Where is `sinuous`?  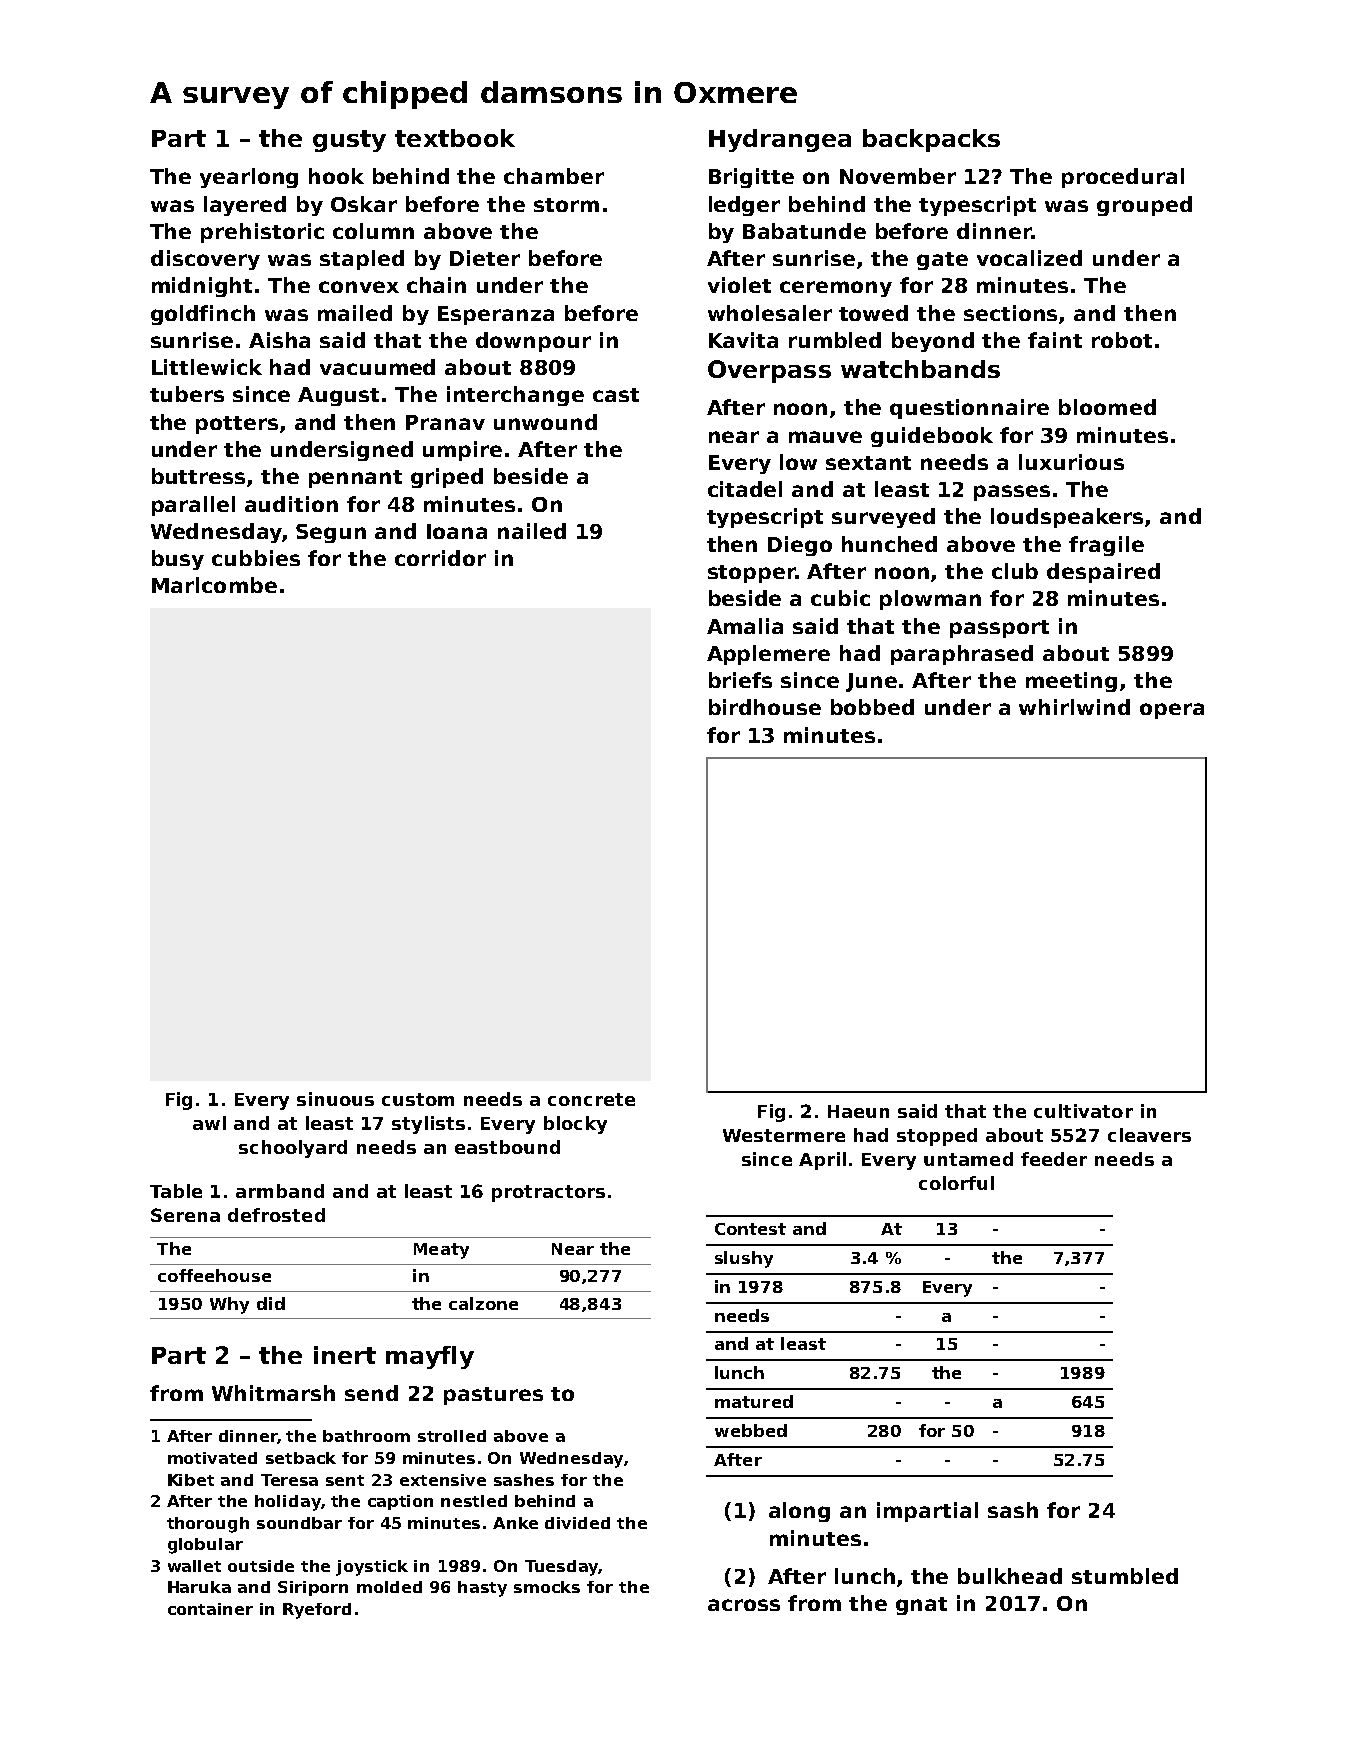
sinuous is located at coordinates (335, 1099).
